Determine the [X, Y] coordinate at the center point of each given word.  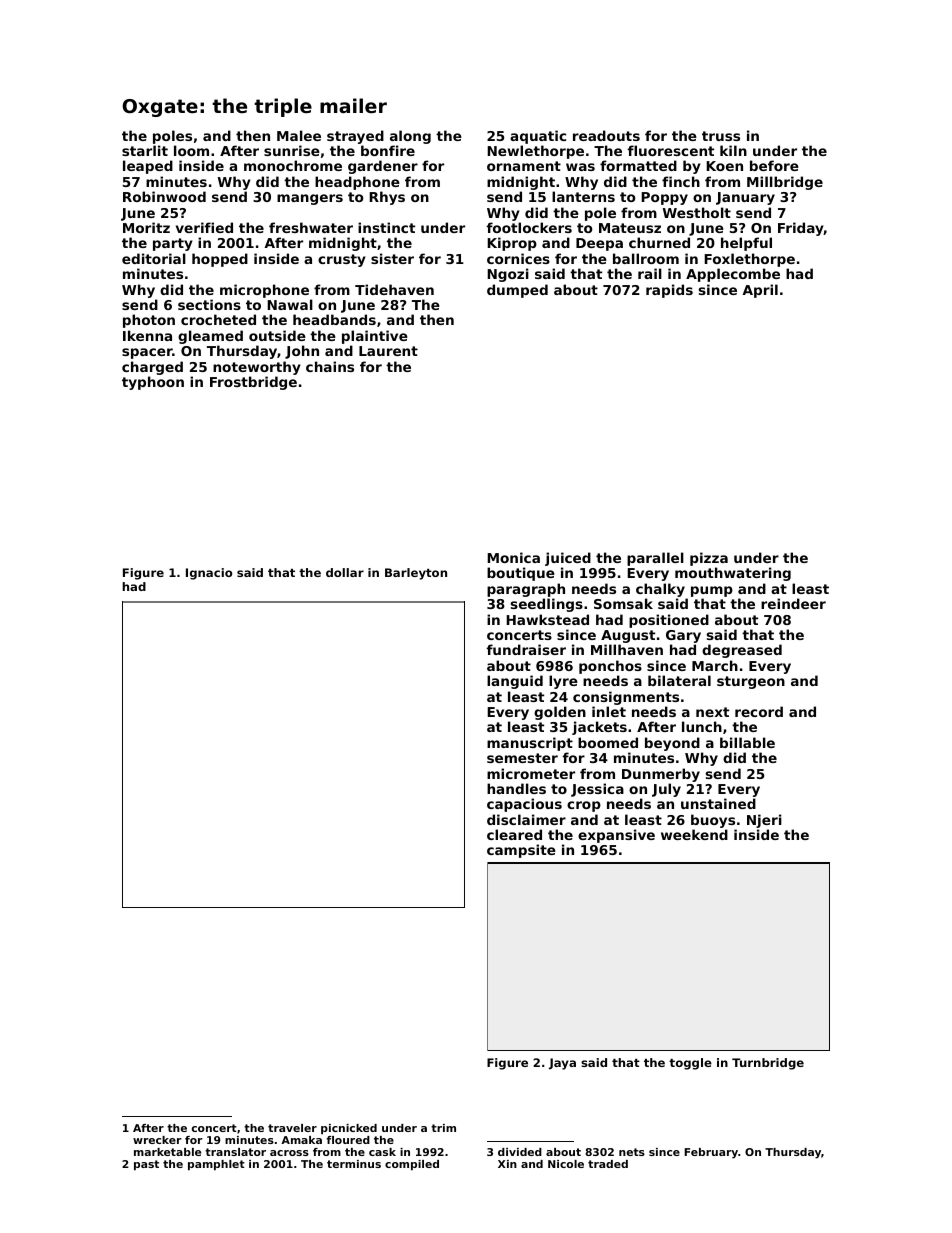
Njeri [764, 821]
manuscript [530, 744]
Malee [299, 135]
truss [721, 136]
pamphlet [216, 1165]
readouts [606, 135]
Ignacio [209, 574]
